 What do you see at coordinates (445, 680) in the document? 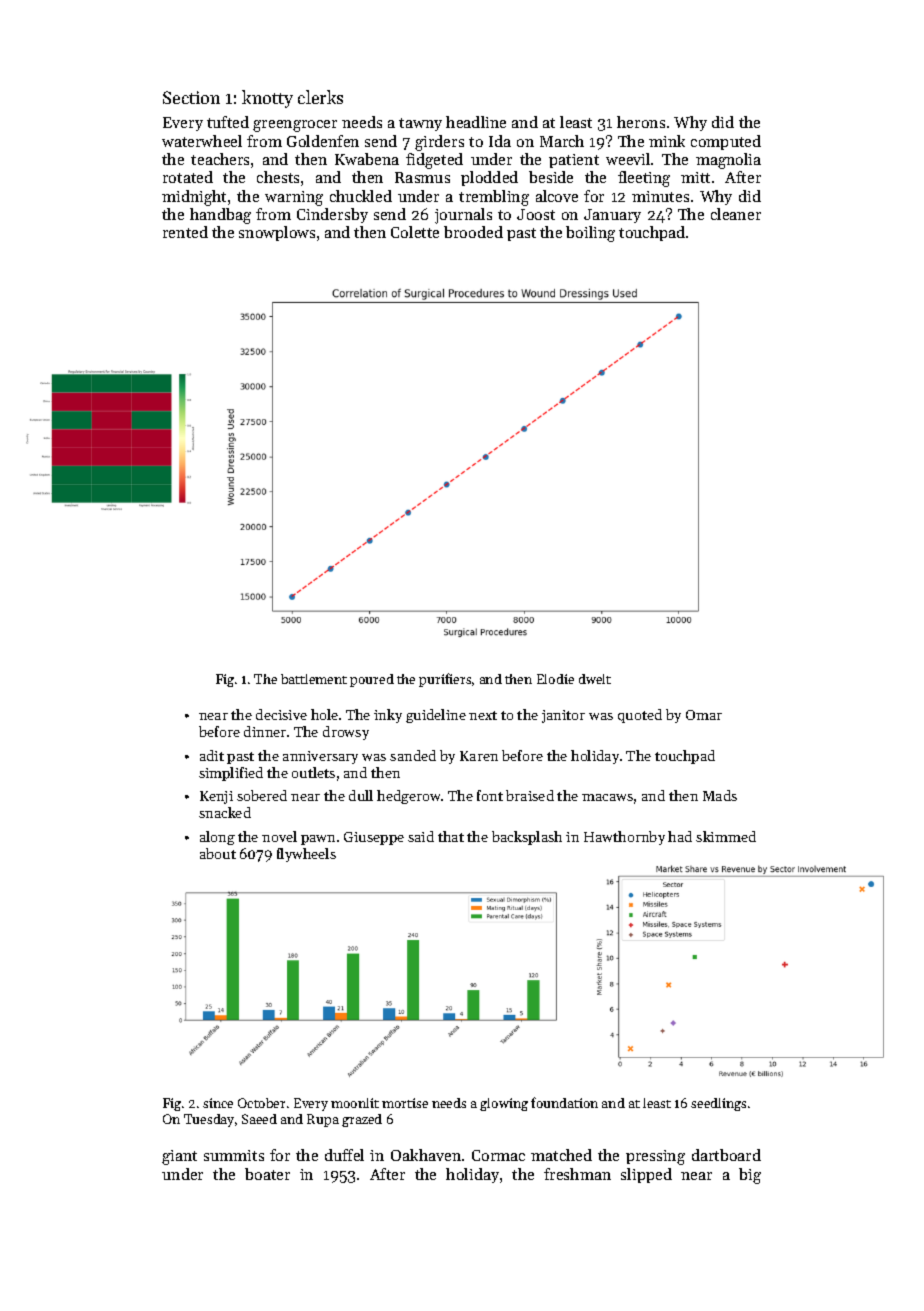
I see `purifiers` at bounding box center [445, 680].
